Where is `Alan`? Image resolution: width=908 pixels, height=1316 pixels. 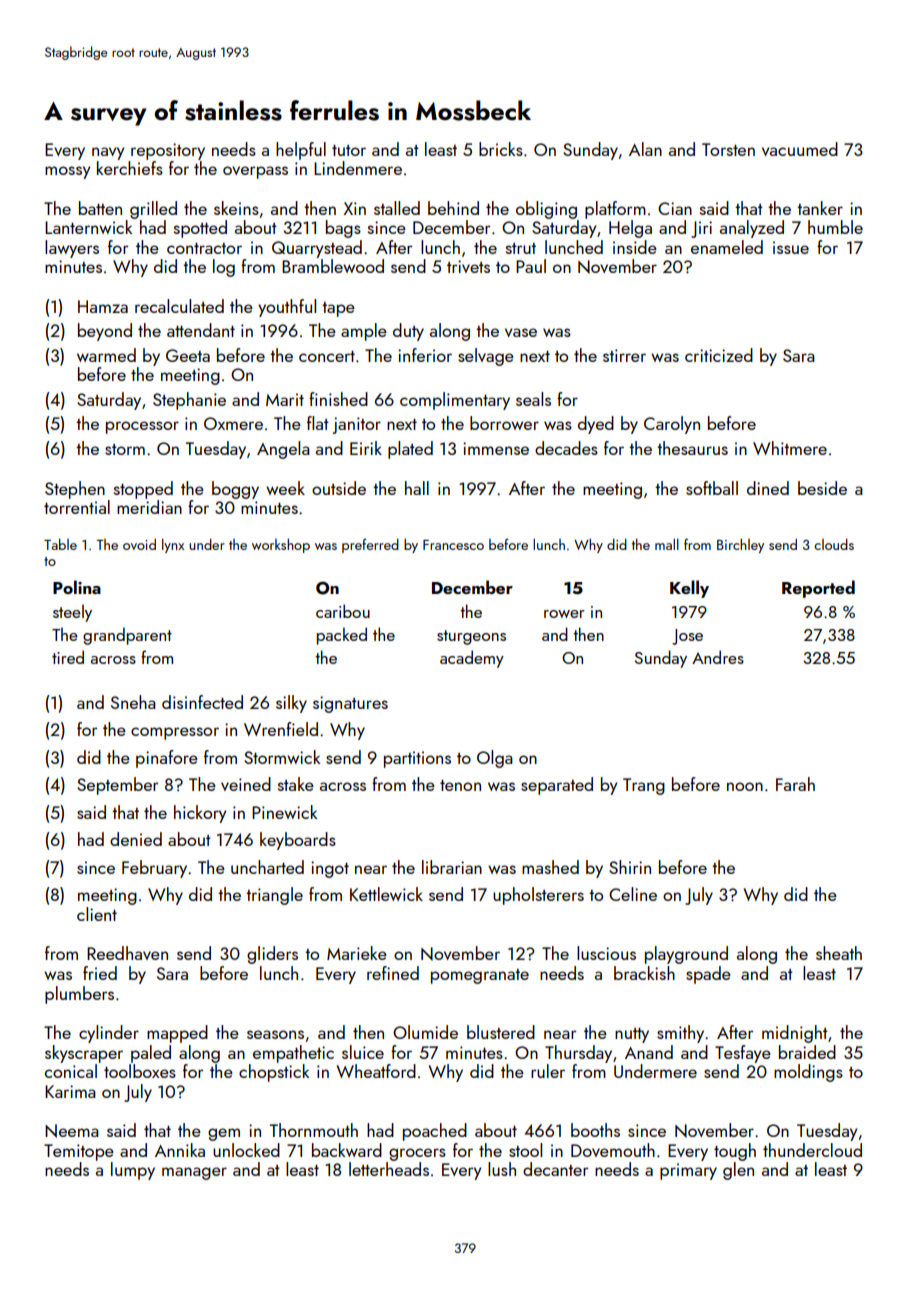 Alan is located at coordinates (645, 149).
